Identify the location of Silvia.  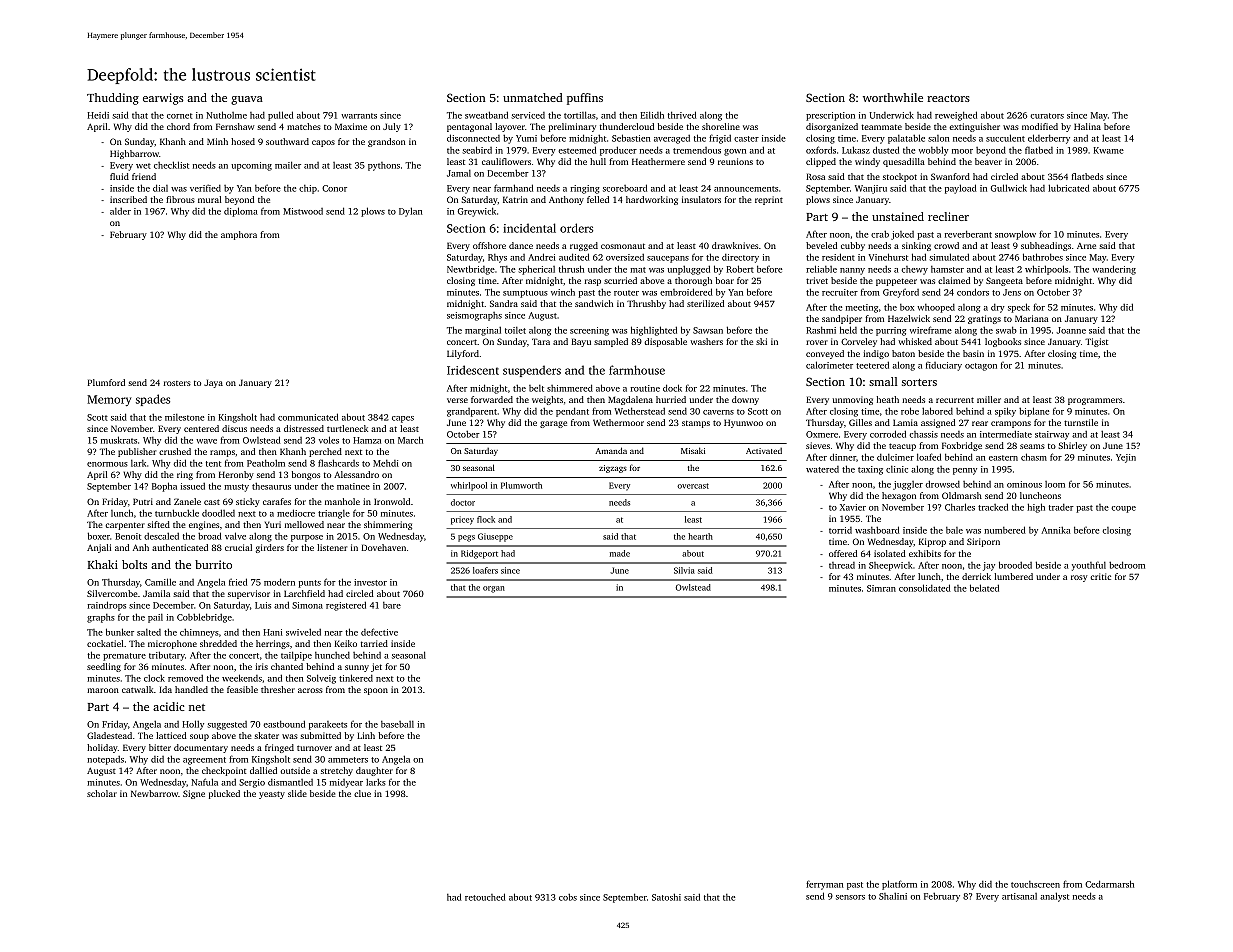
(684, 570).
